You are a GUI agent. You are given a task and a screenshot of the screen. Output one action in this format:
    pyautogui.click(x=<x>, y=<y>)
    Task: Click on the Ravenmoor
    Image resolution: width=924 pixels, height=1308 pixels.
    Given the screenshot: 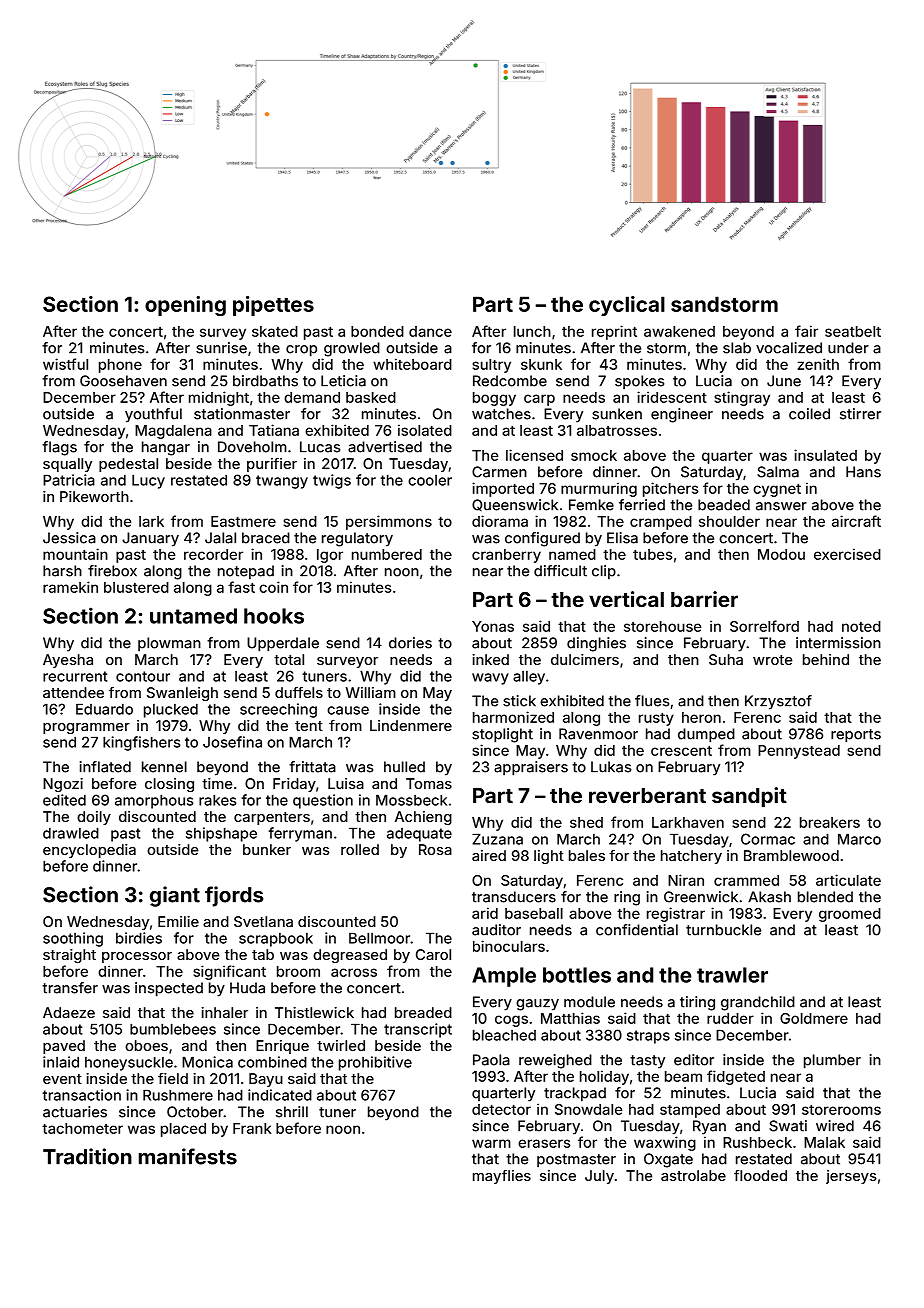 What is the action you would take?
    pyautogui.click(x=598, y=734)
